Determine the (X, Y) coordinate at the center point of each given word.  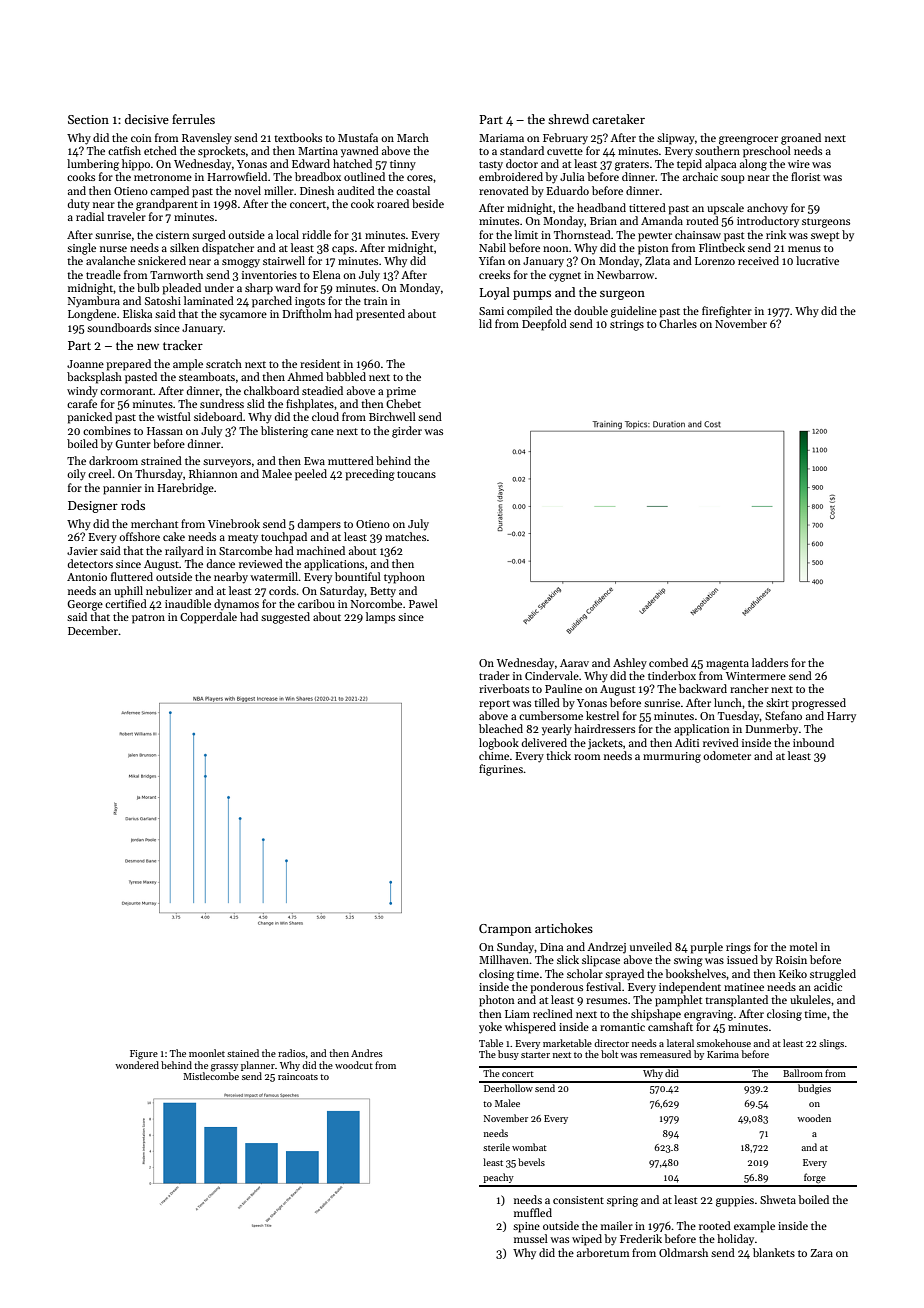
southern (717, 150)
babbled (346, 376)
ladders (770, 662)
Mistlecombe (211, 1076)
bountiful (358, 576)
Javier (82, 551)
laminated (209, 300)
